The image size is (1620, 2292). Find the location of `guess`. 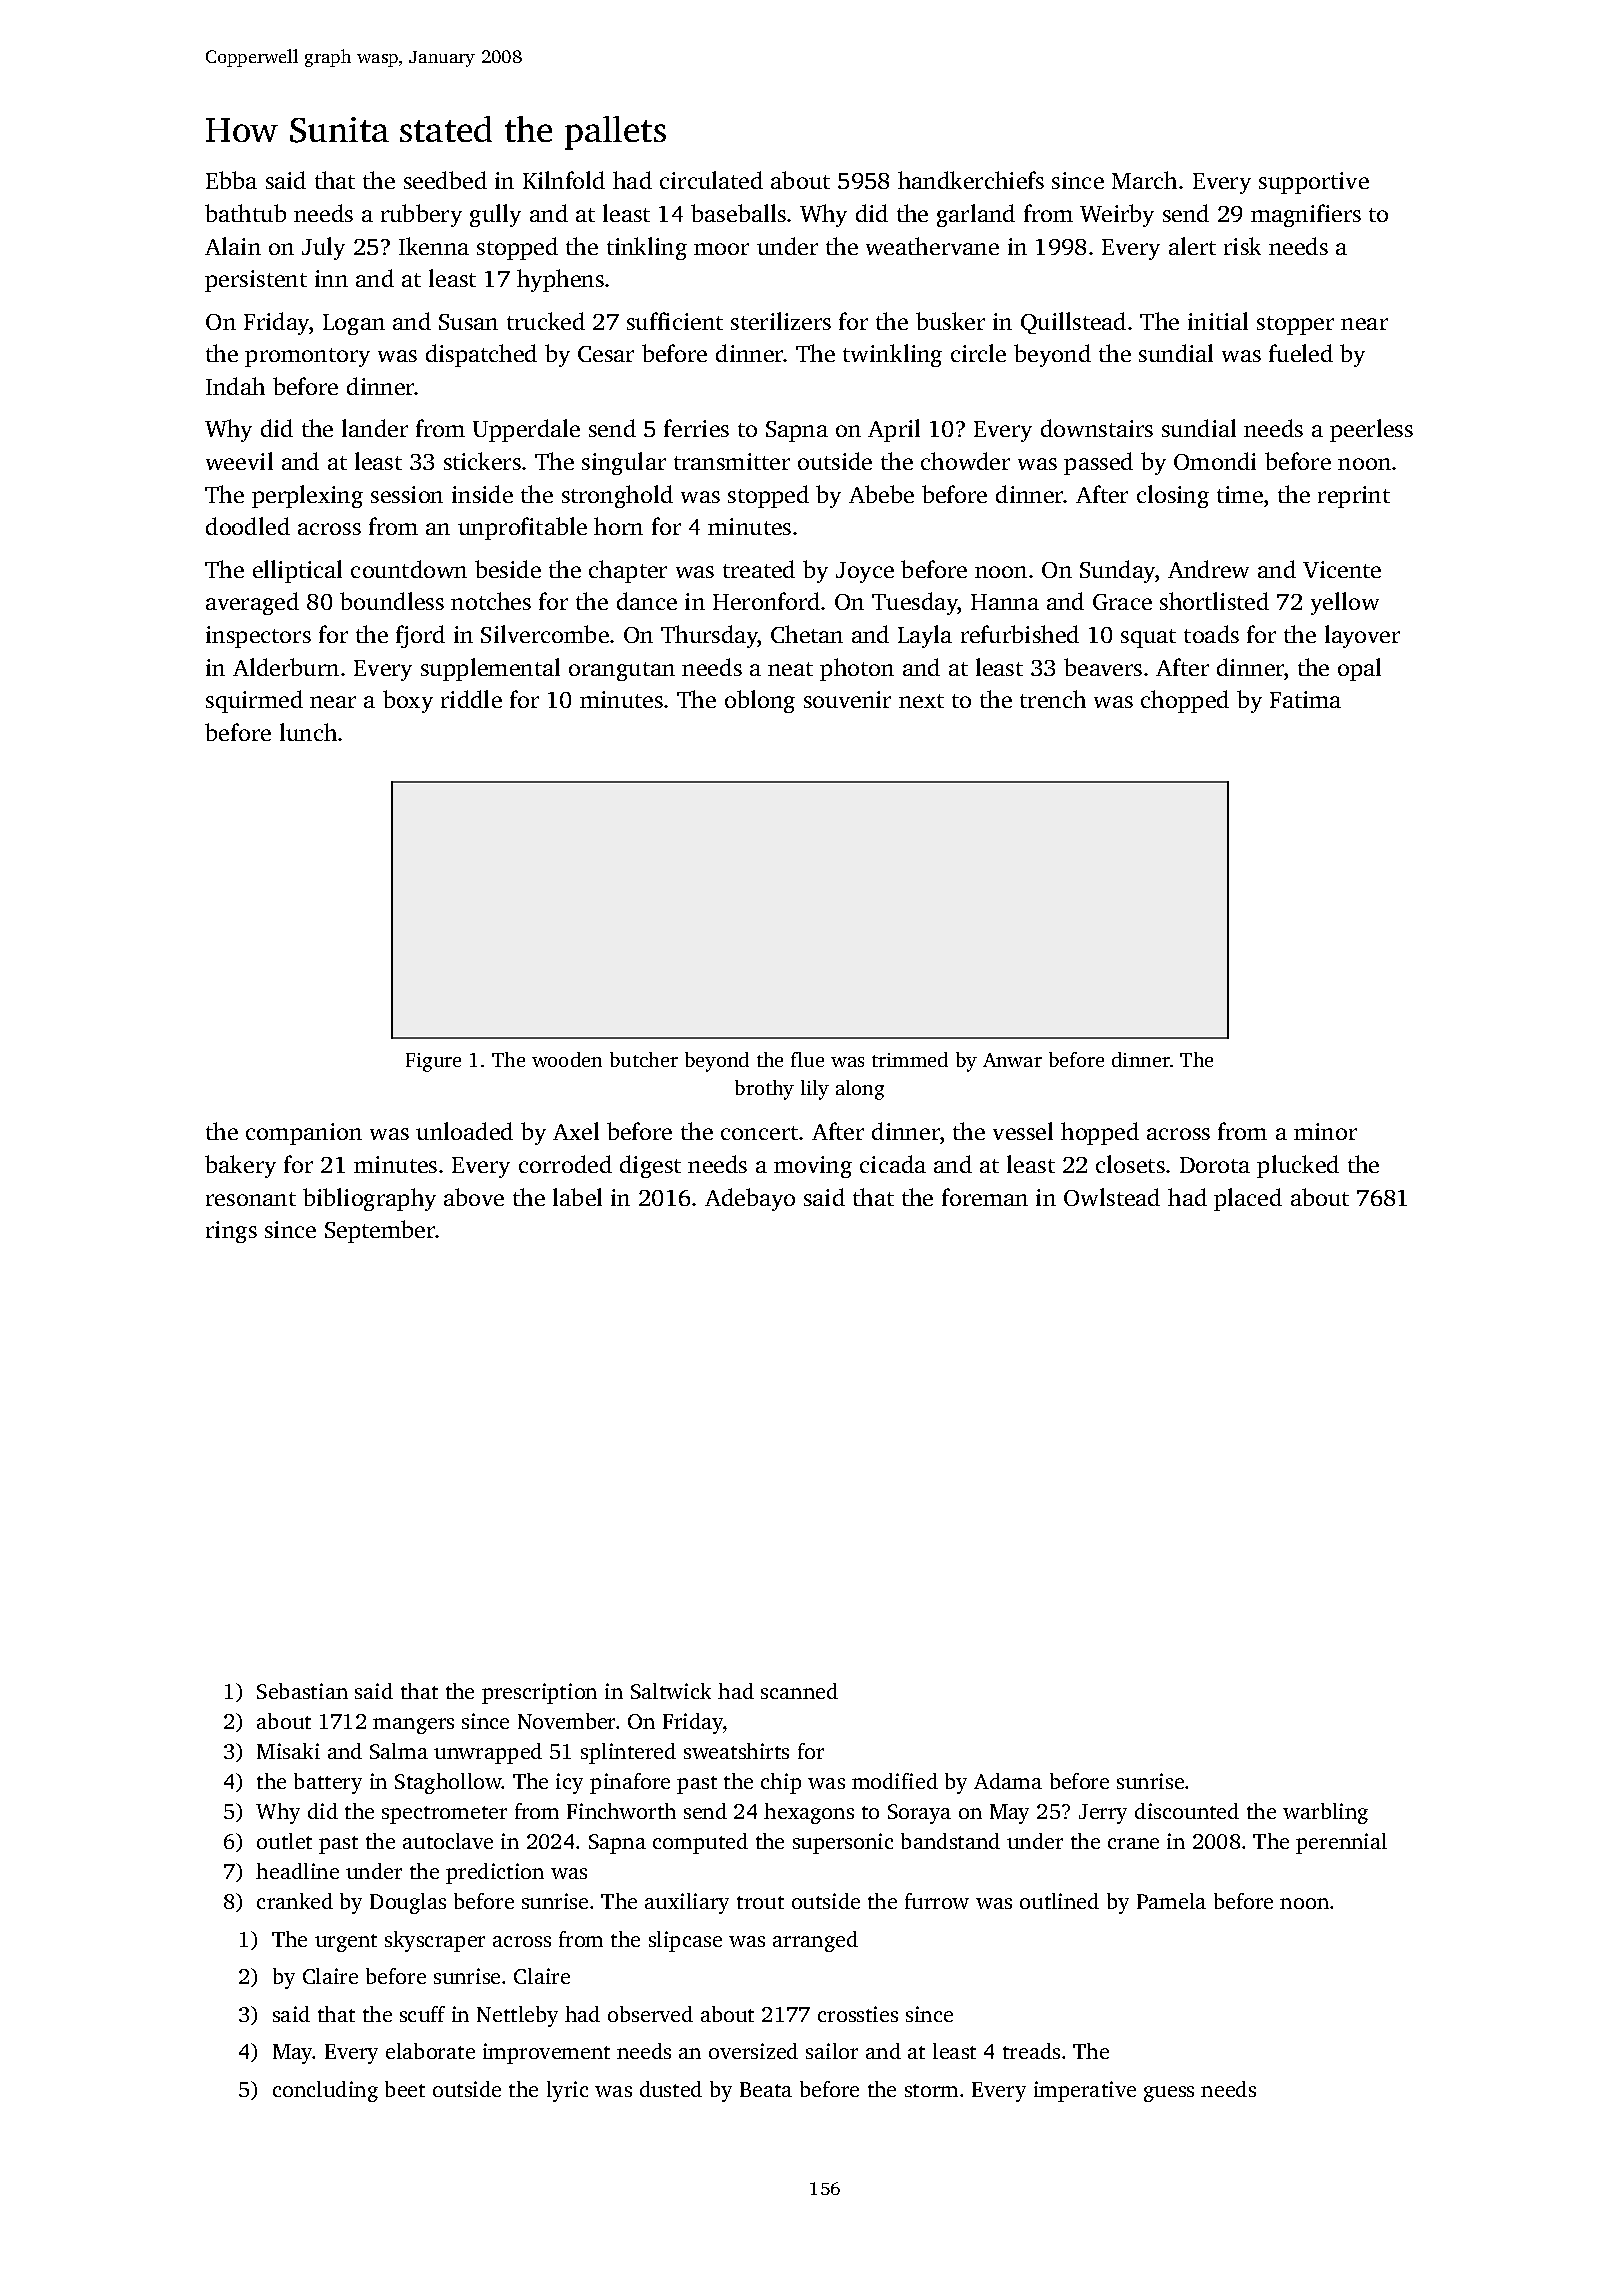

guess is located at coordinates (1169, 2094).
